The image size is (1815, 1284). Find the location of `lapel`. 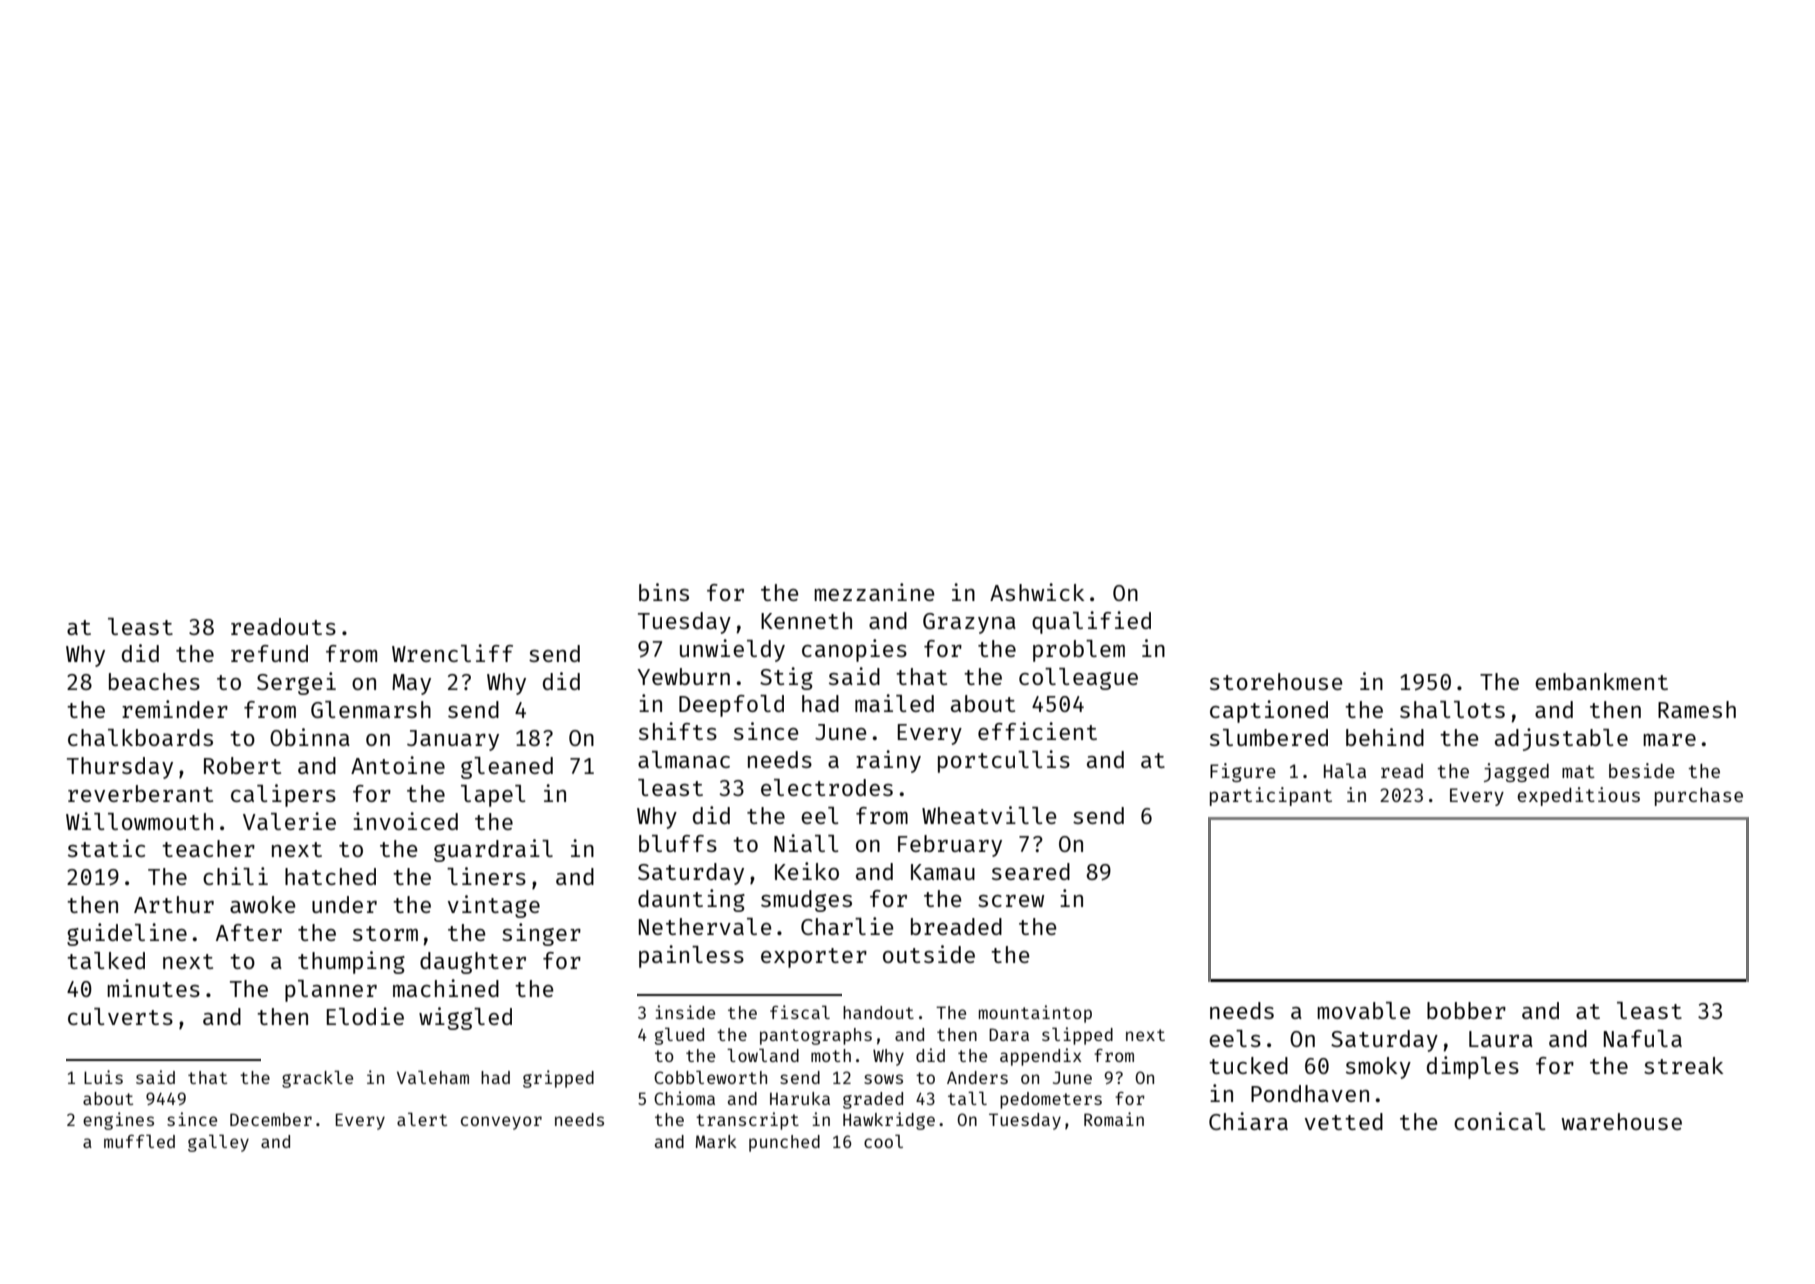

lapel is located at coordinates (493, 796).
